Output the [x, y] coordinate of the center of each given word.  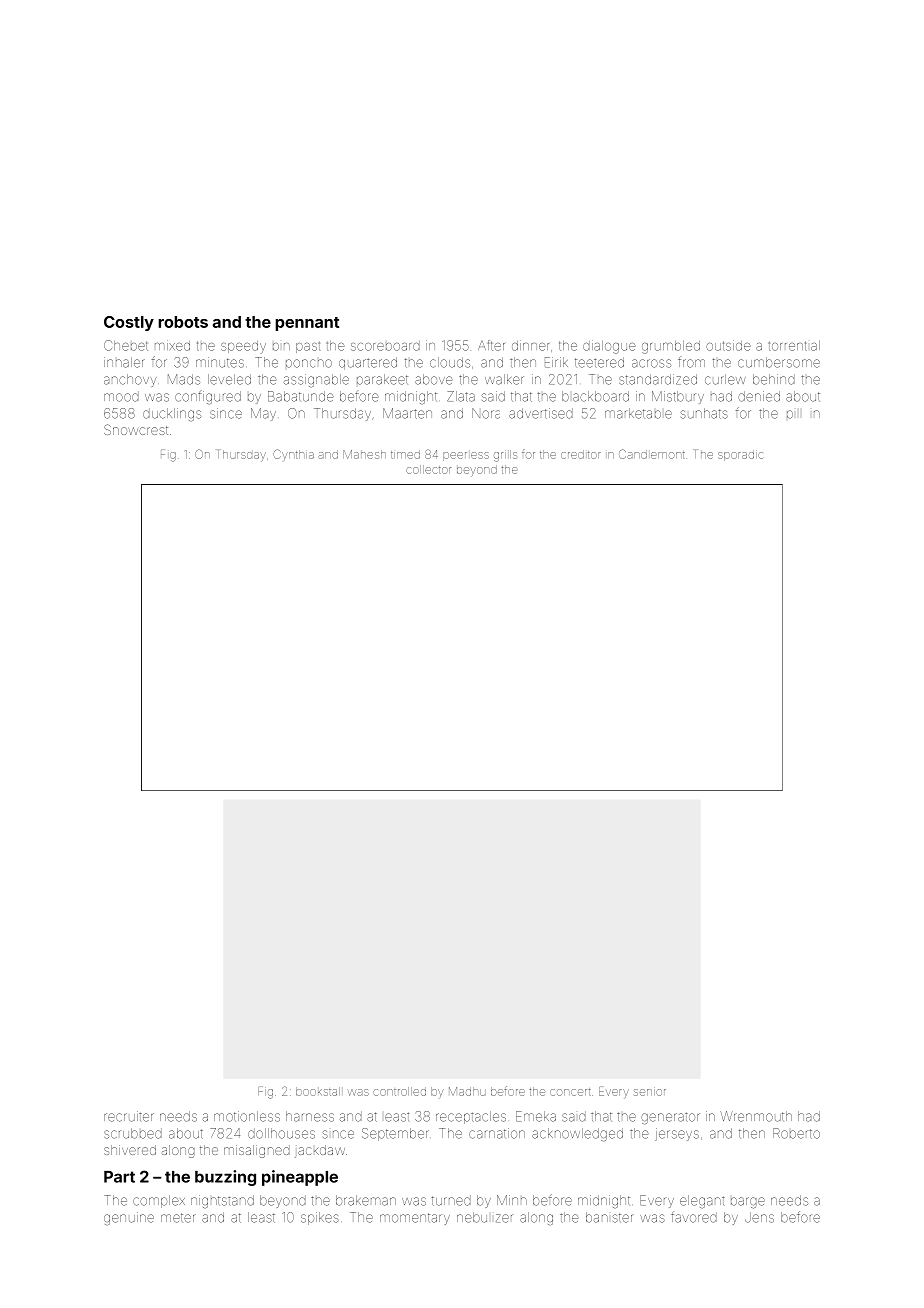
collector [428, 469]
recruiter [129, 1116]
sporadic [740, 455]
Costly [129, 323]
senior [650, 1092]
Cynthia [293, 454]
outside [728, 345]
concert [570, 1092]
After [491, 345]
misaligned [257, 1151]
